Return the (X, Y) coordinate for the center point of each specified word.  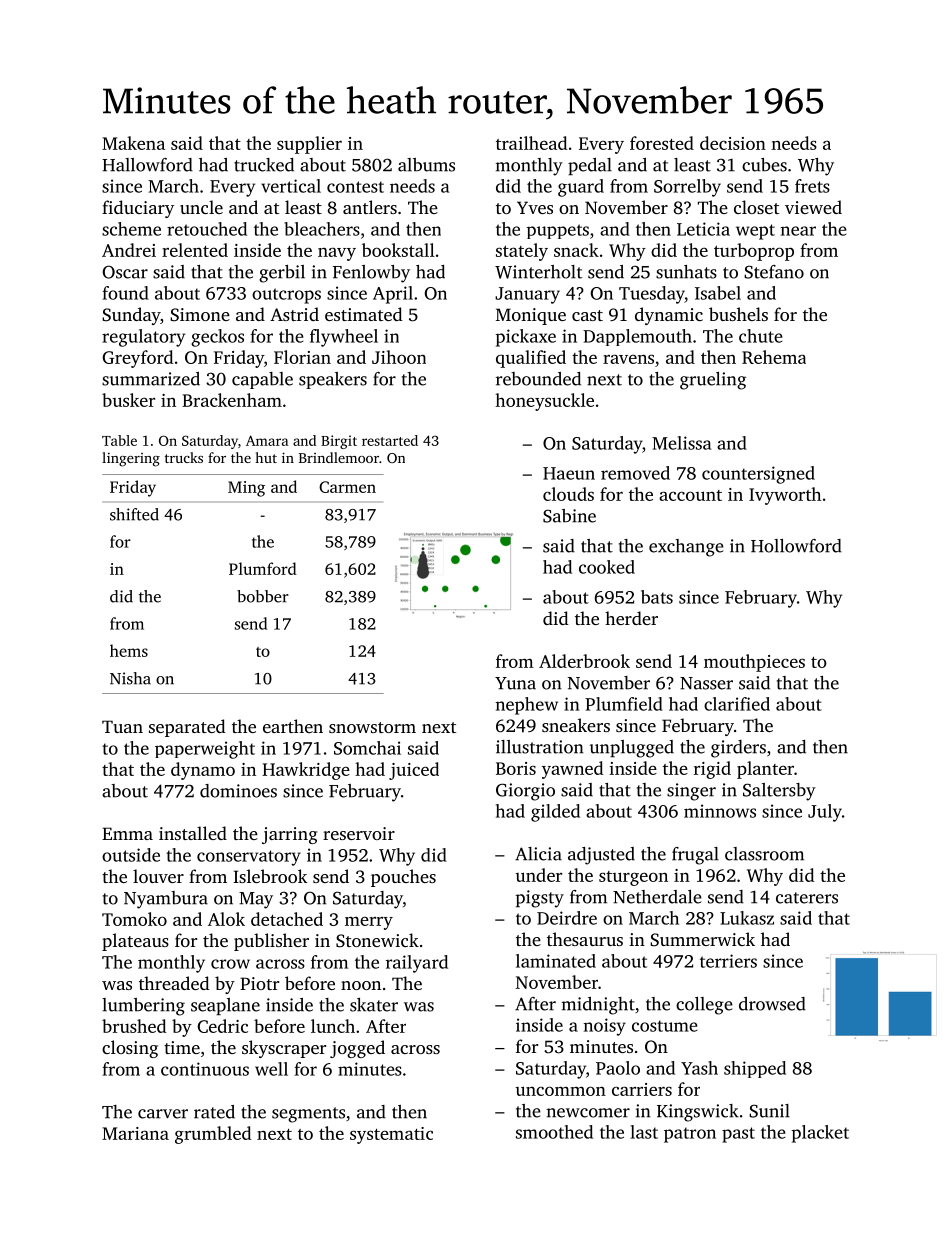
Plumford (263, 568)
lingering (131, 459)
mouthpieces (754, 663)
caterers (807, 898)
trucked (264, 165)
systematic (391, 1135)
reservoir (359, 833)
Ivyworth (785, 496)
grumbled (213, 1135)
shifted (134, 514)
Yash (699, 1068)
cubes (764, 165)
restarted (390, 440)
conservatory (249, 858)
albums (426, 165)
